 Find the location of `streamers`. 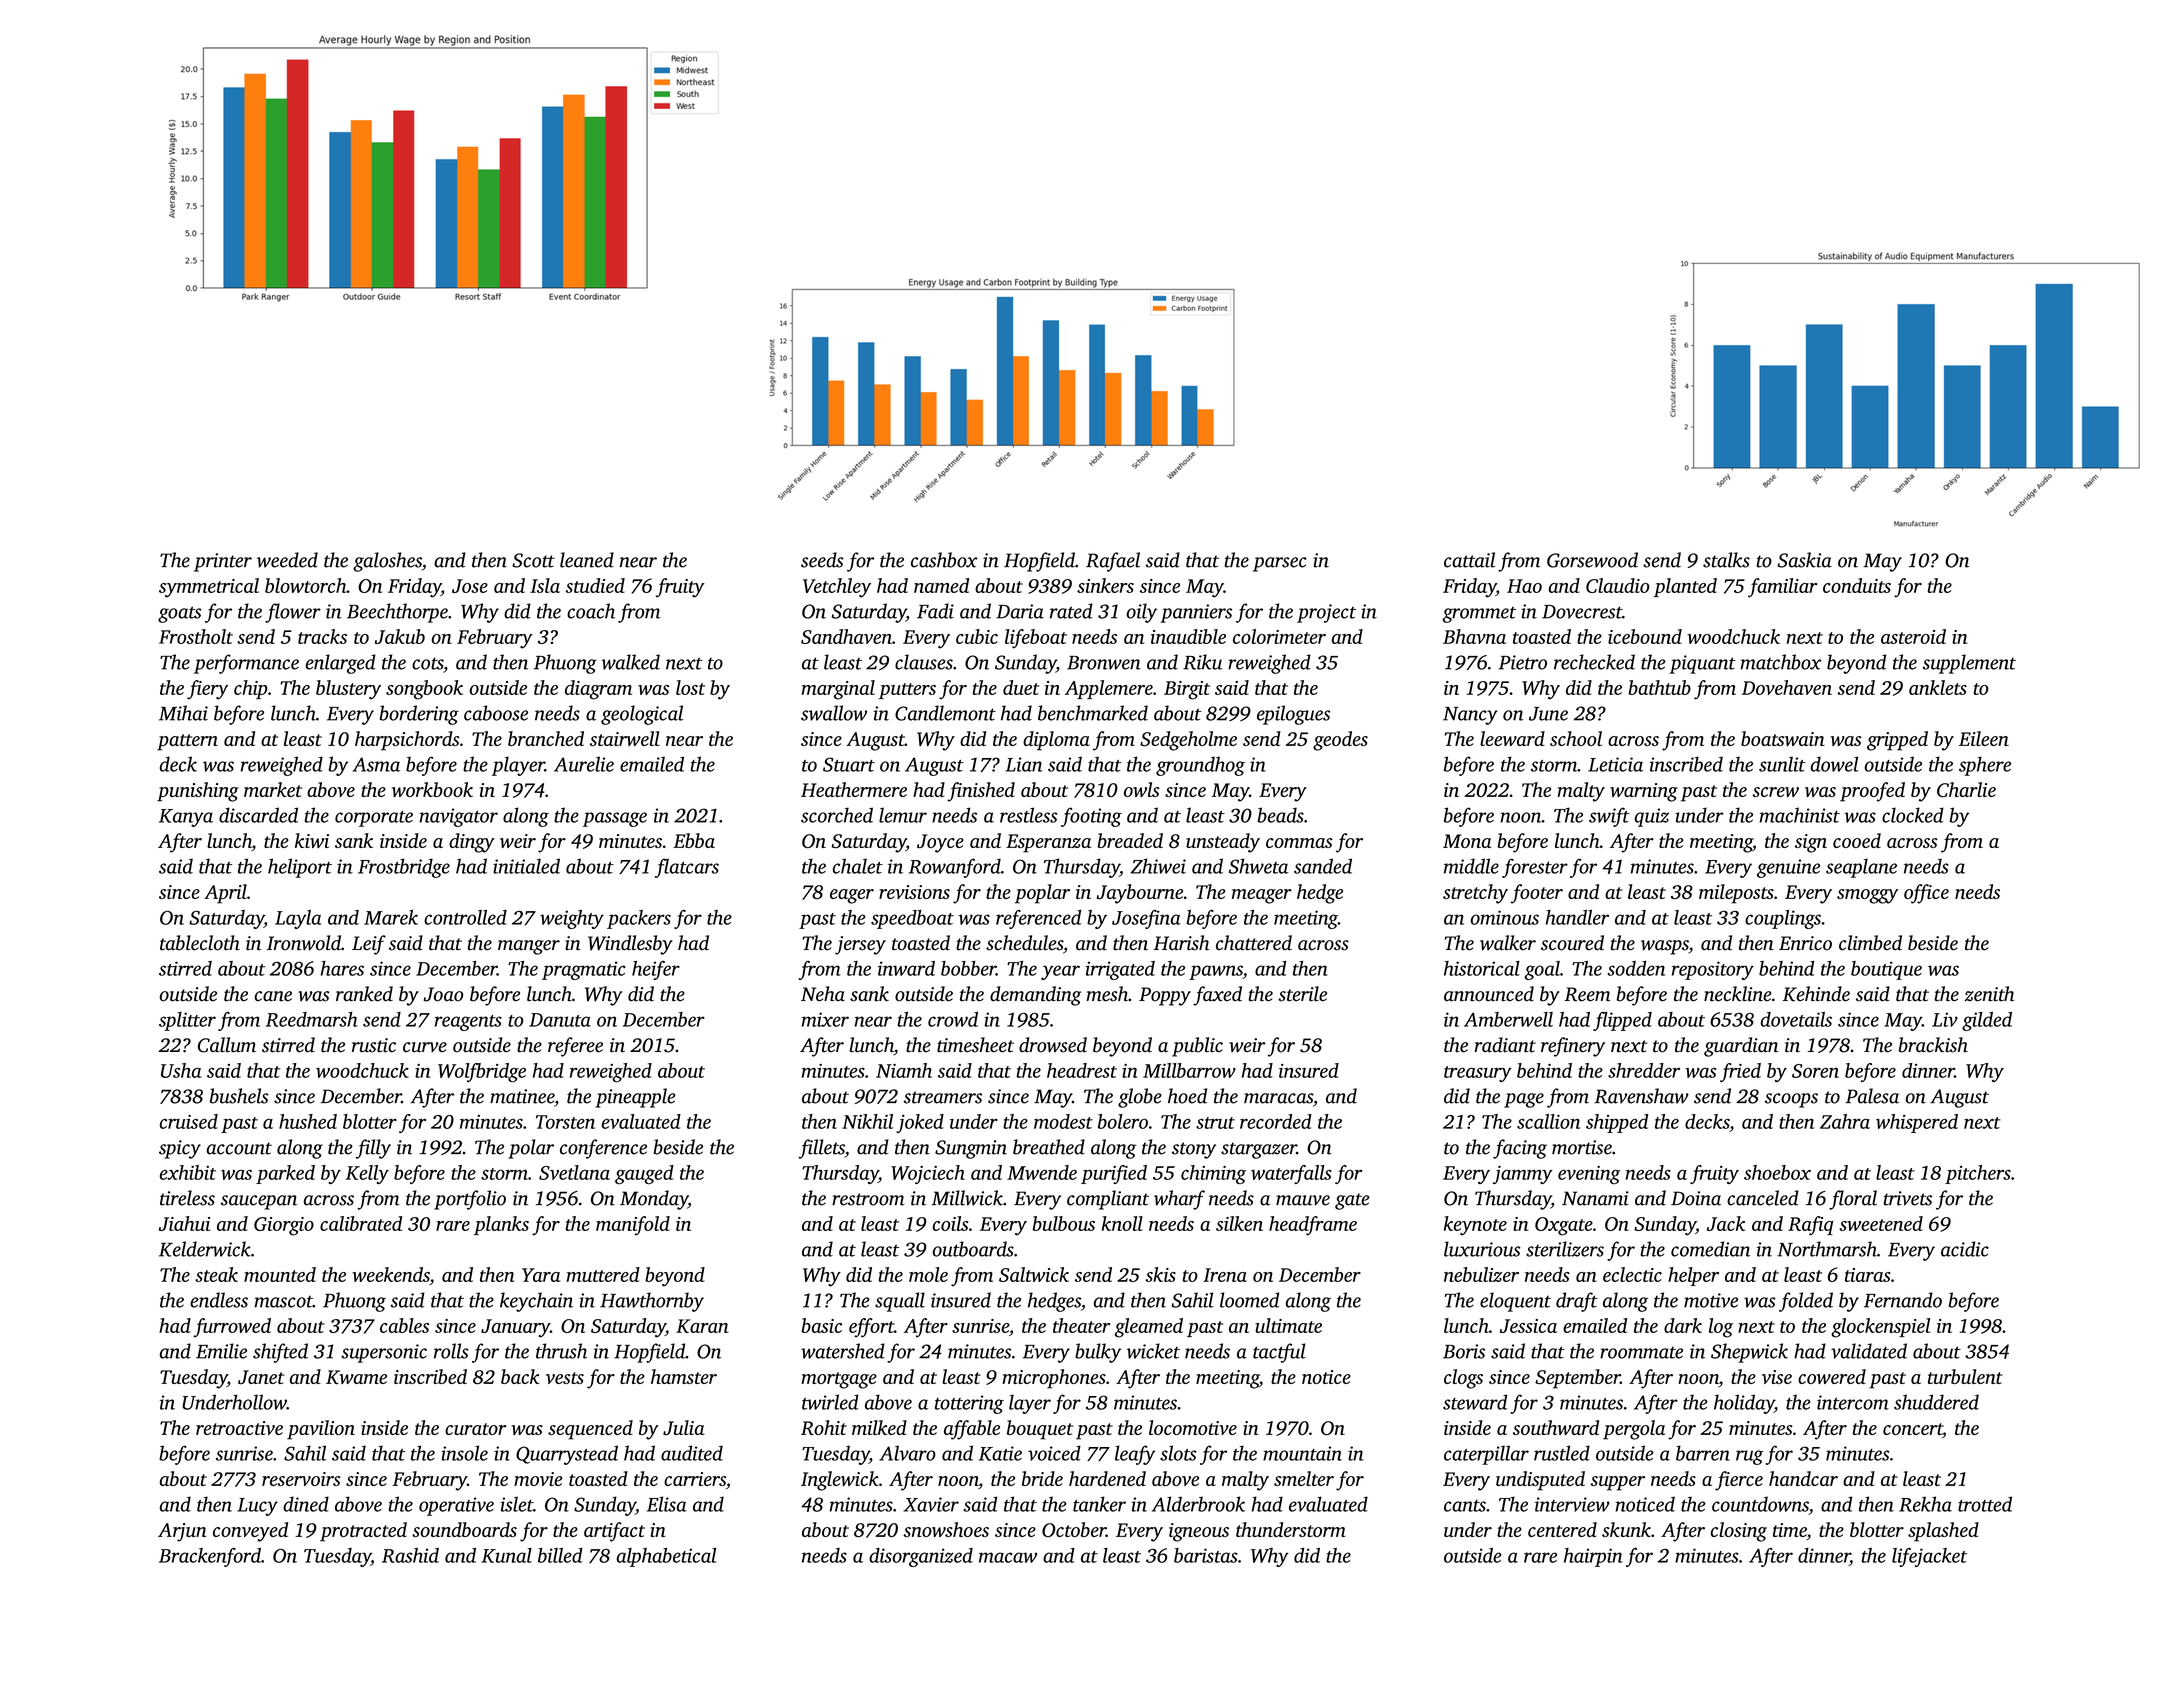

streamers is located at coordinates (943, 1097).
